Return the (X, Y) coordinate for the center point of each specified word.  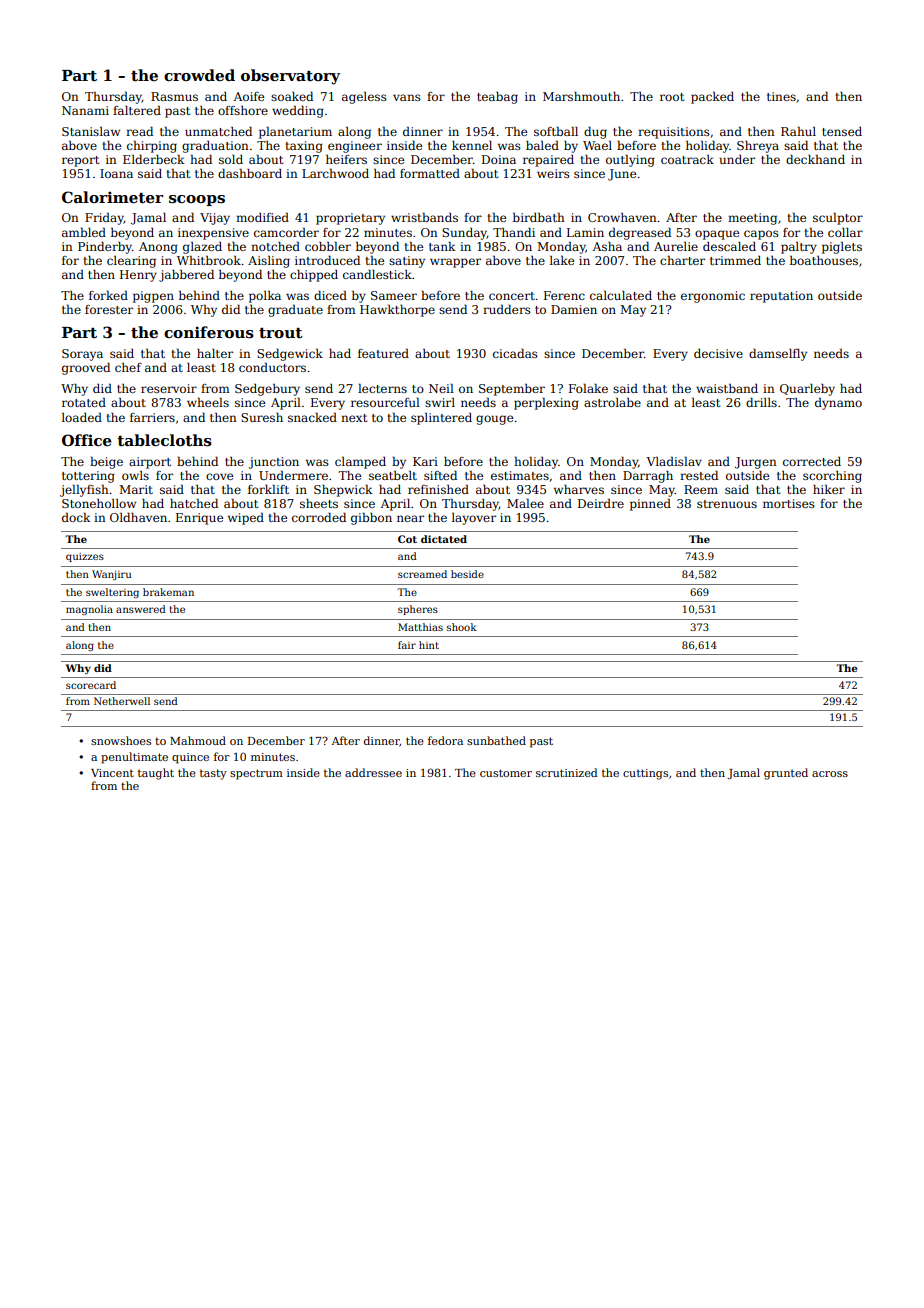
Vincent (112, 773)
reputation (781, 297)
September (512, 390)
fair (407, 645)
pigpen (153, 297)
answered (141, 609)
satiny (407, 262)
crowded (199, 75)
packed (712, 98)
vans (407, 97)
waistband (727, 388)
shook (462, 627)
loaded (82, 417)
